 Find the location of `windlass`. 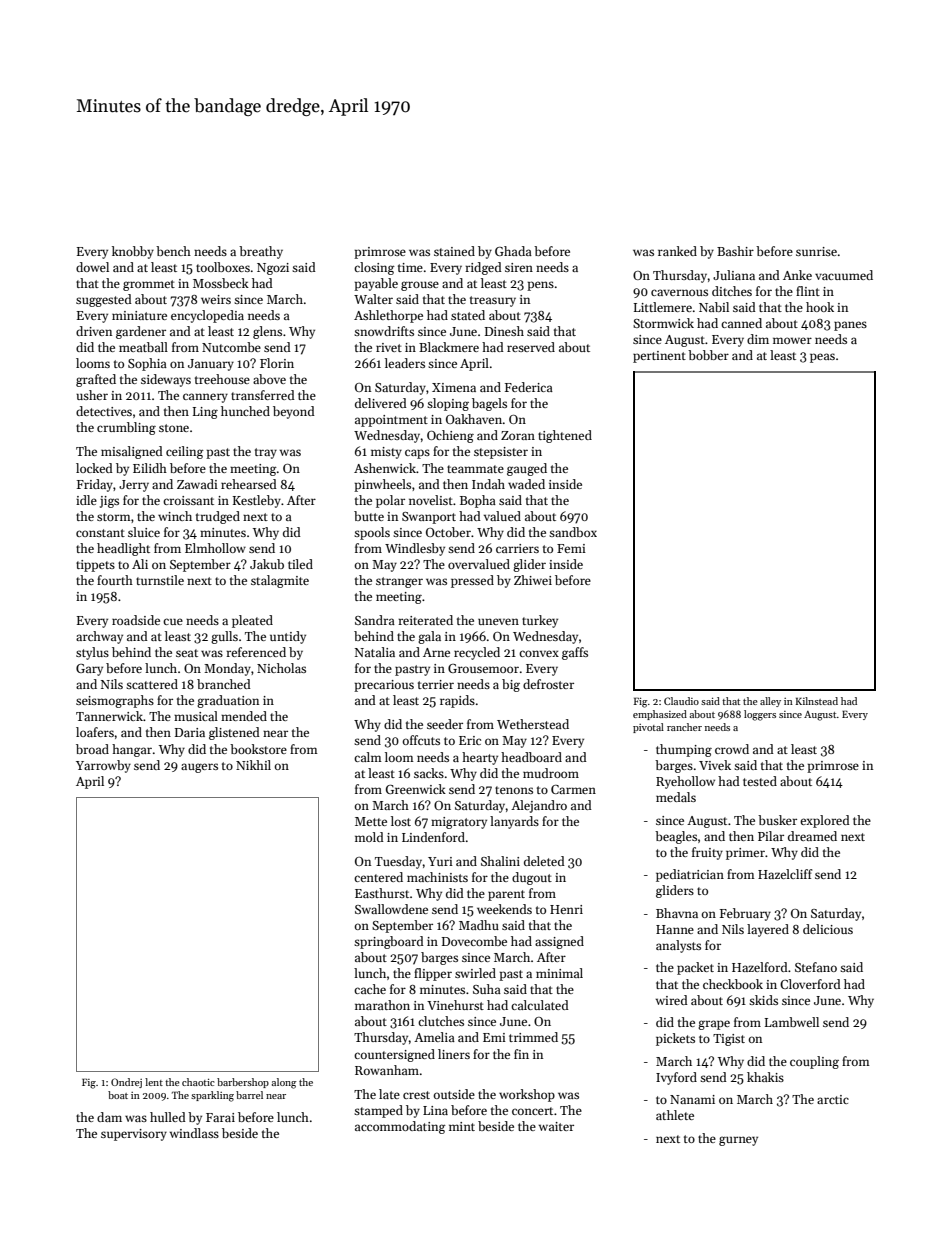

windlass is located at coordinates (194, 1133).
